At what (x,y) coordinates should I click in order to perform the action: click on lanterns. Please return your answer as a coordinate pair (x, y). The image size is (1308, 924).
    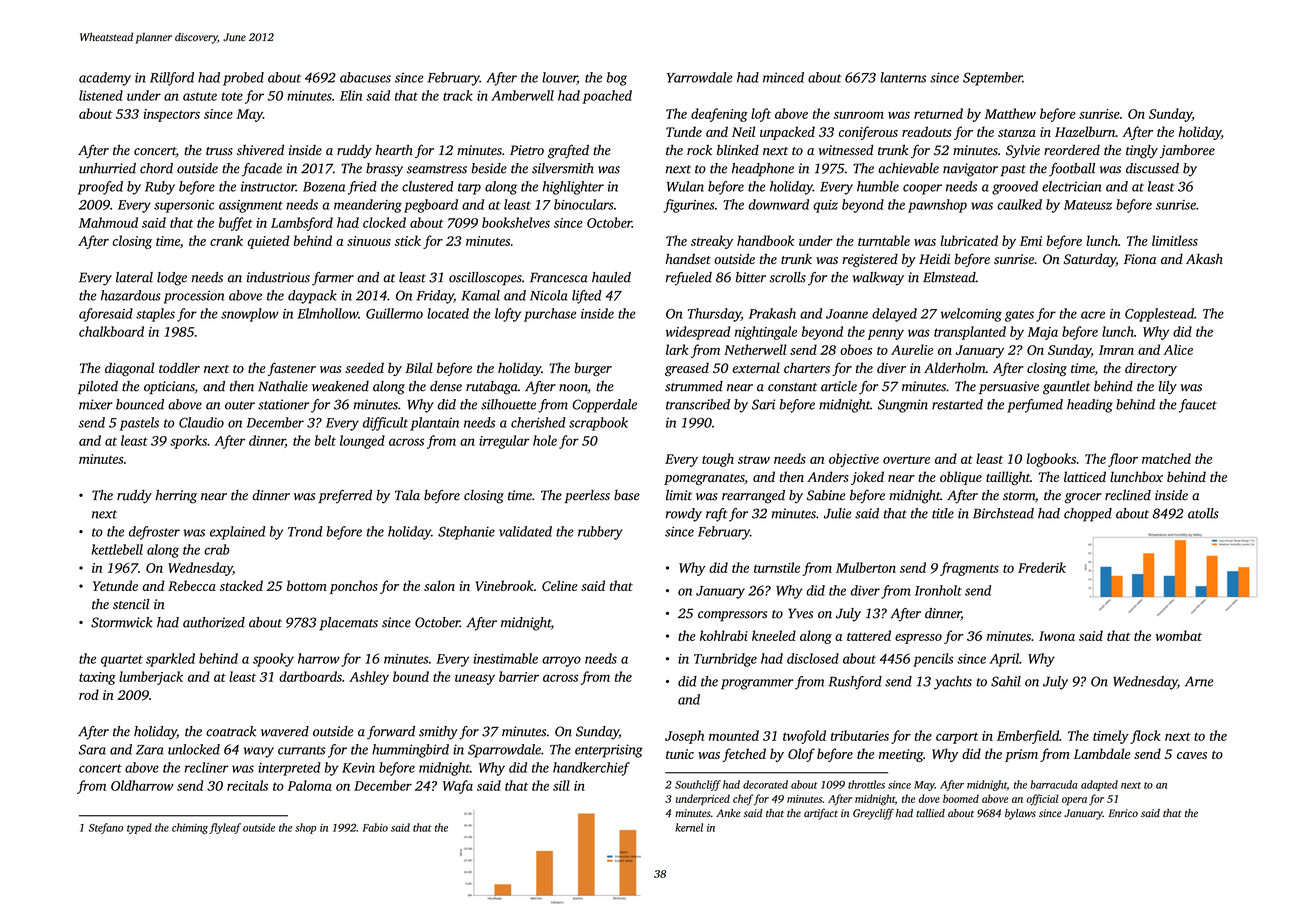
    Looking at the image, I should click on (903, 77).
